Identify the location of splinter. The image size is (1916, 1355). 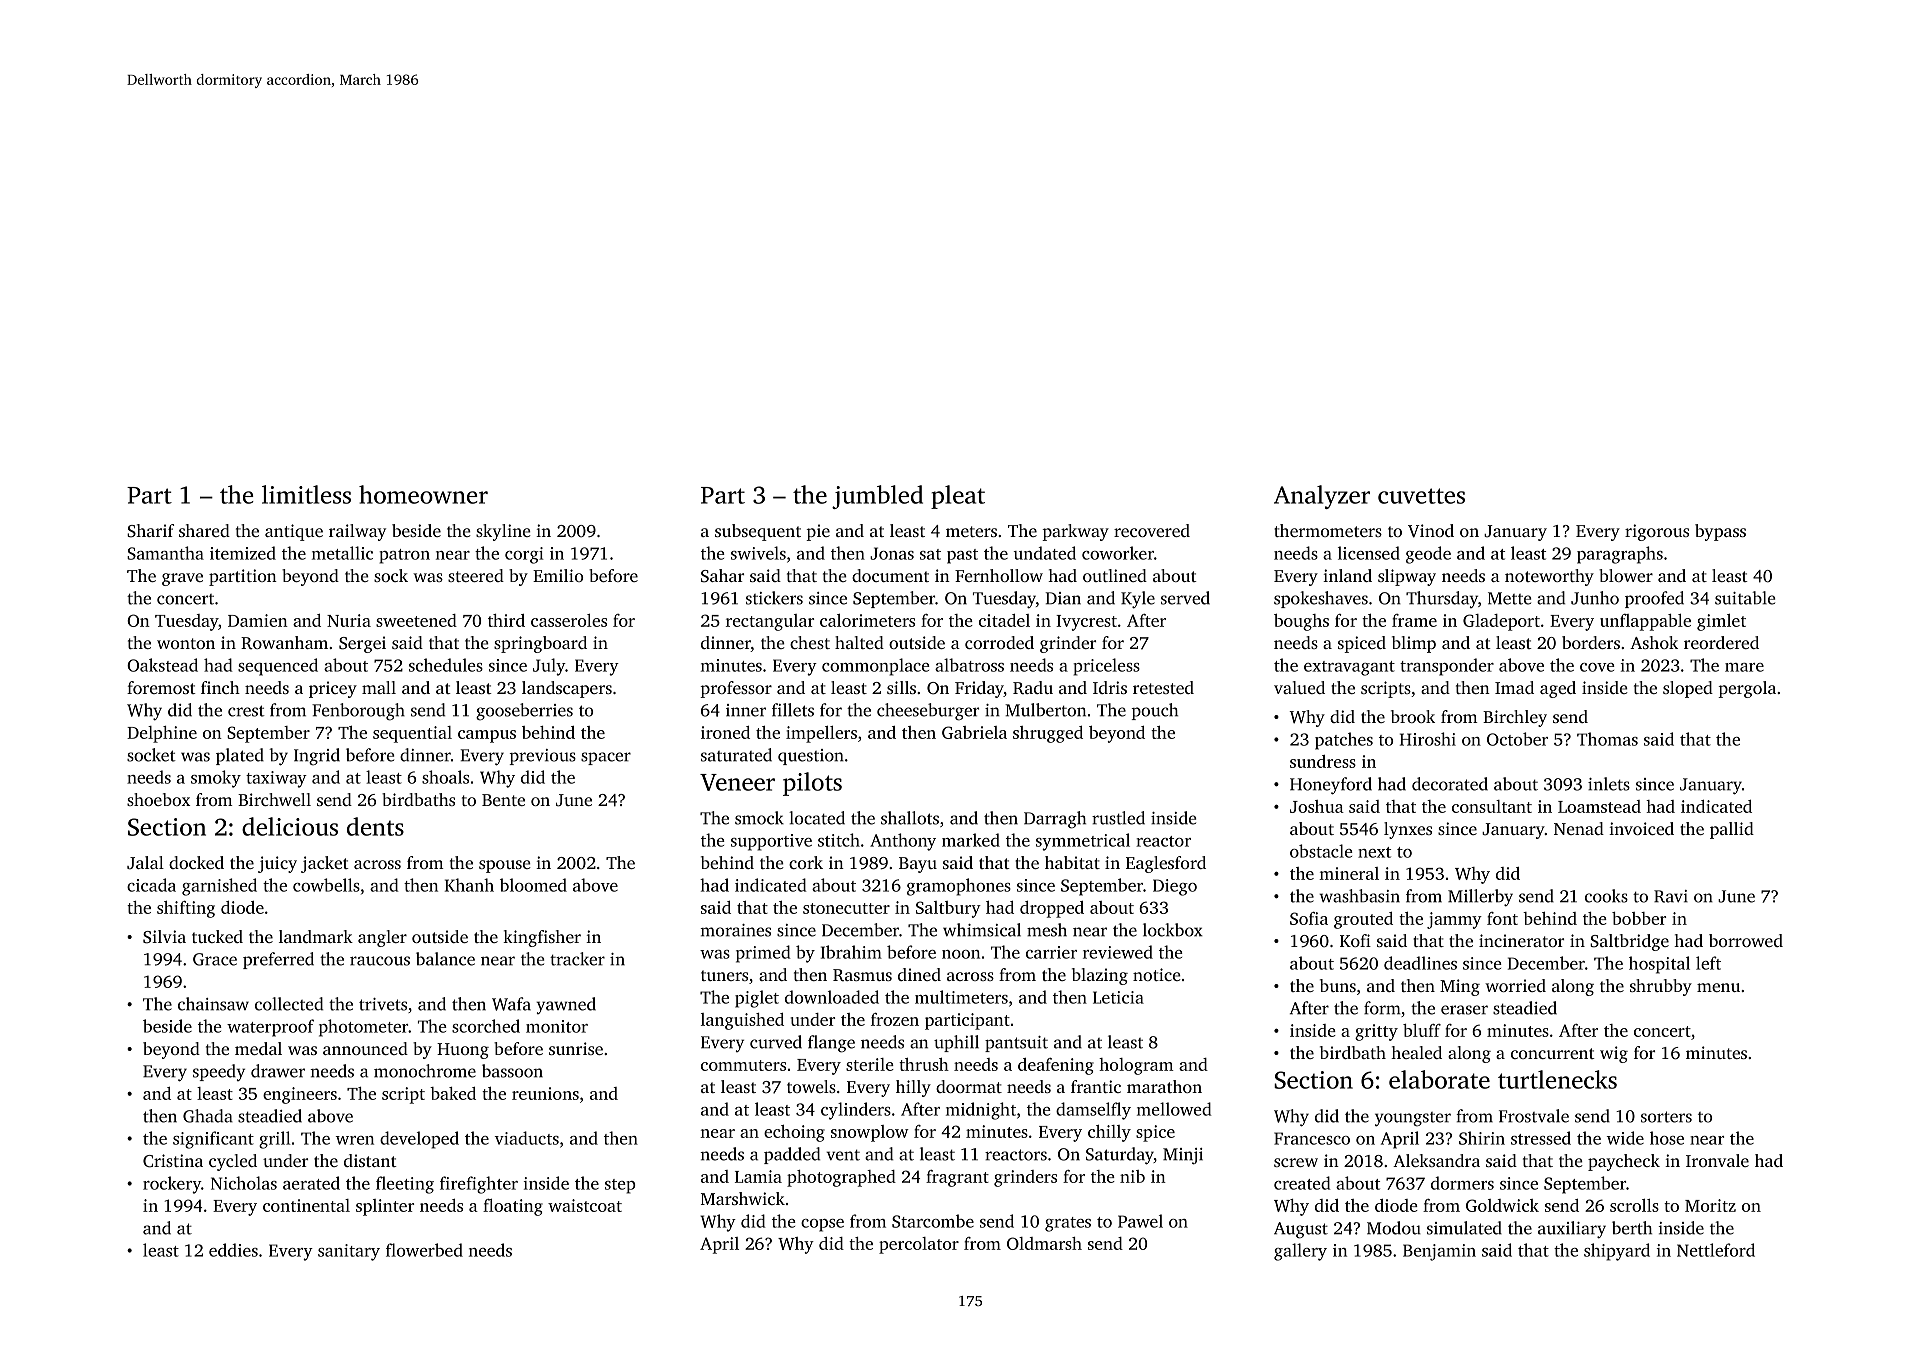
(385, 1207).
